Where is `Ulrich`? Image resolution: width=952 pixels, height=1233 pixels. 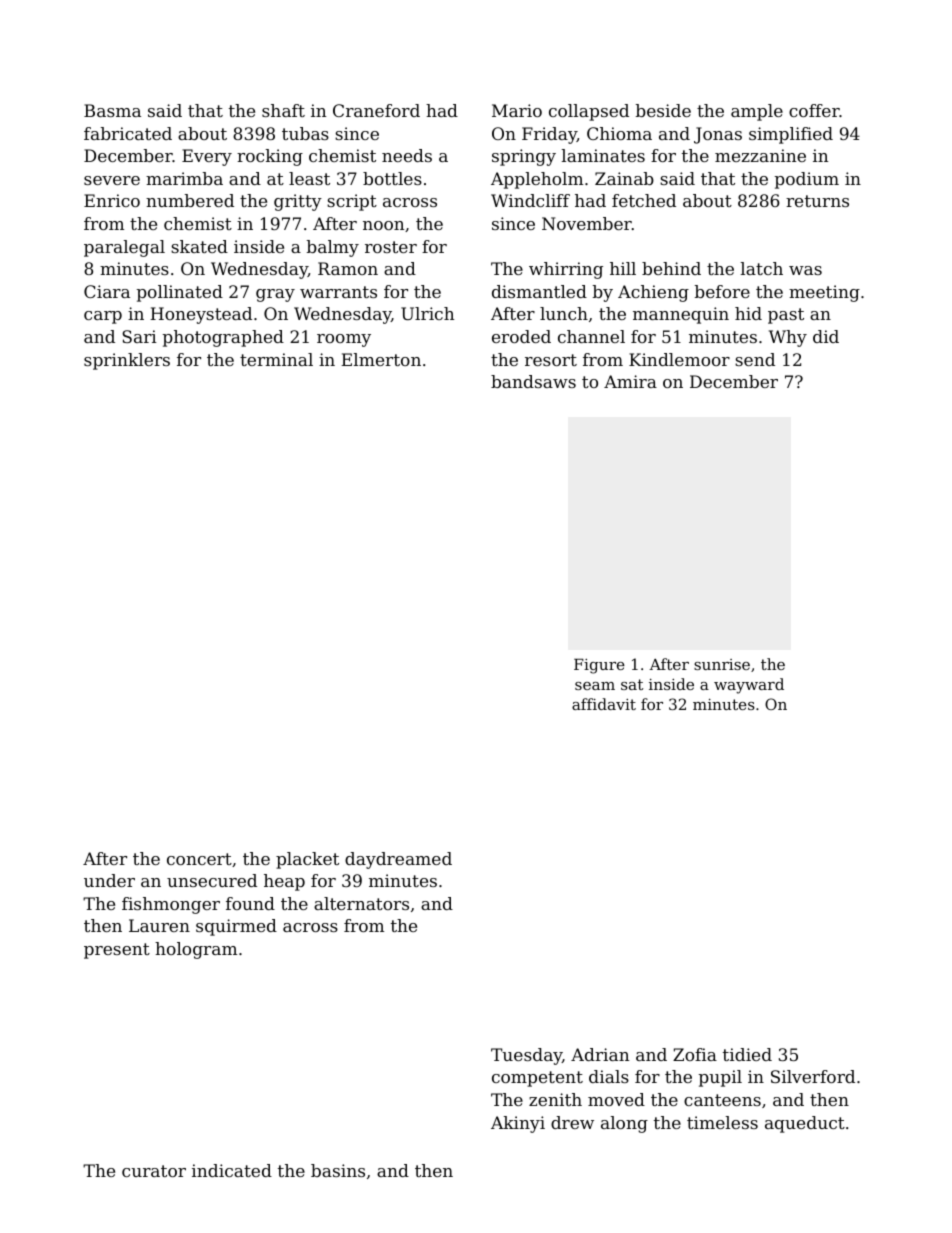
Ulrich is located at coordinates (427, 313).
